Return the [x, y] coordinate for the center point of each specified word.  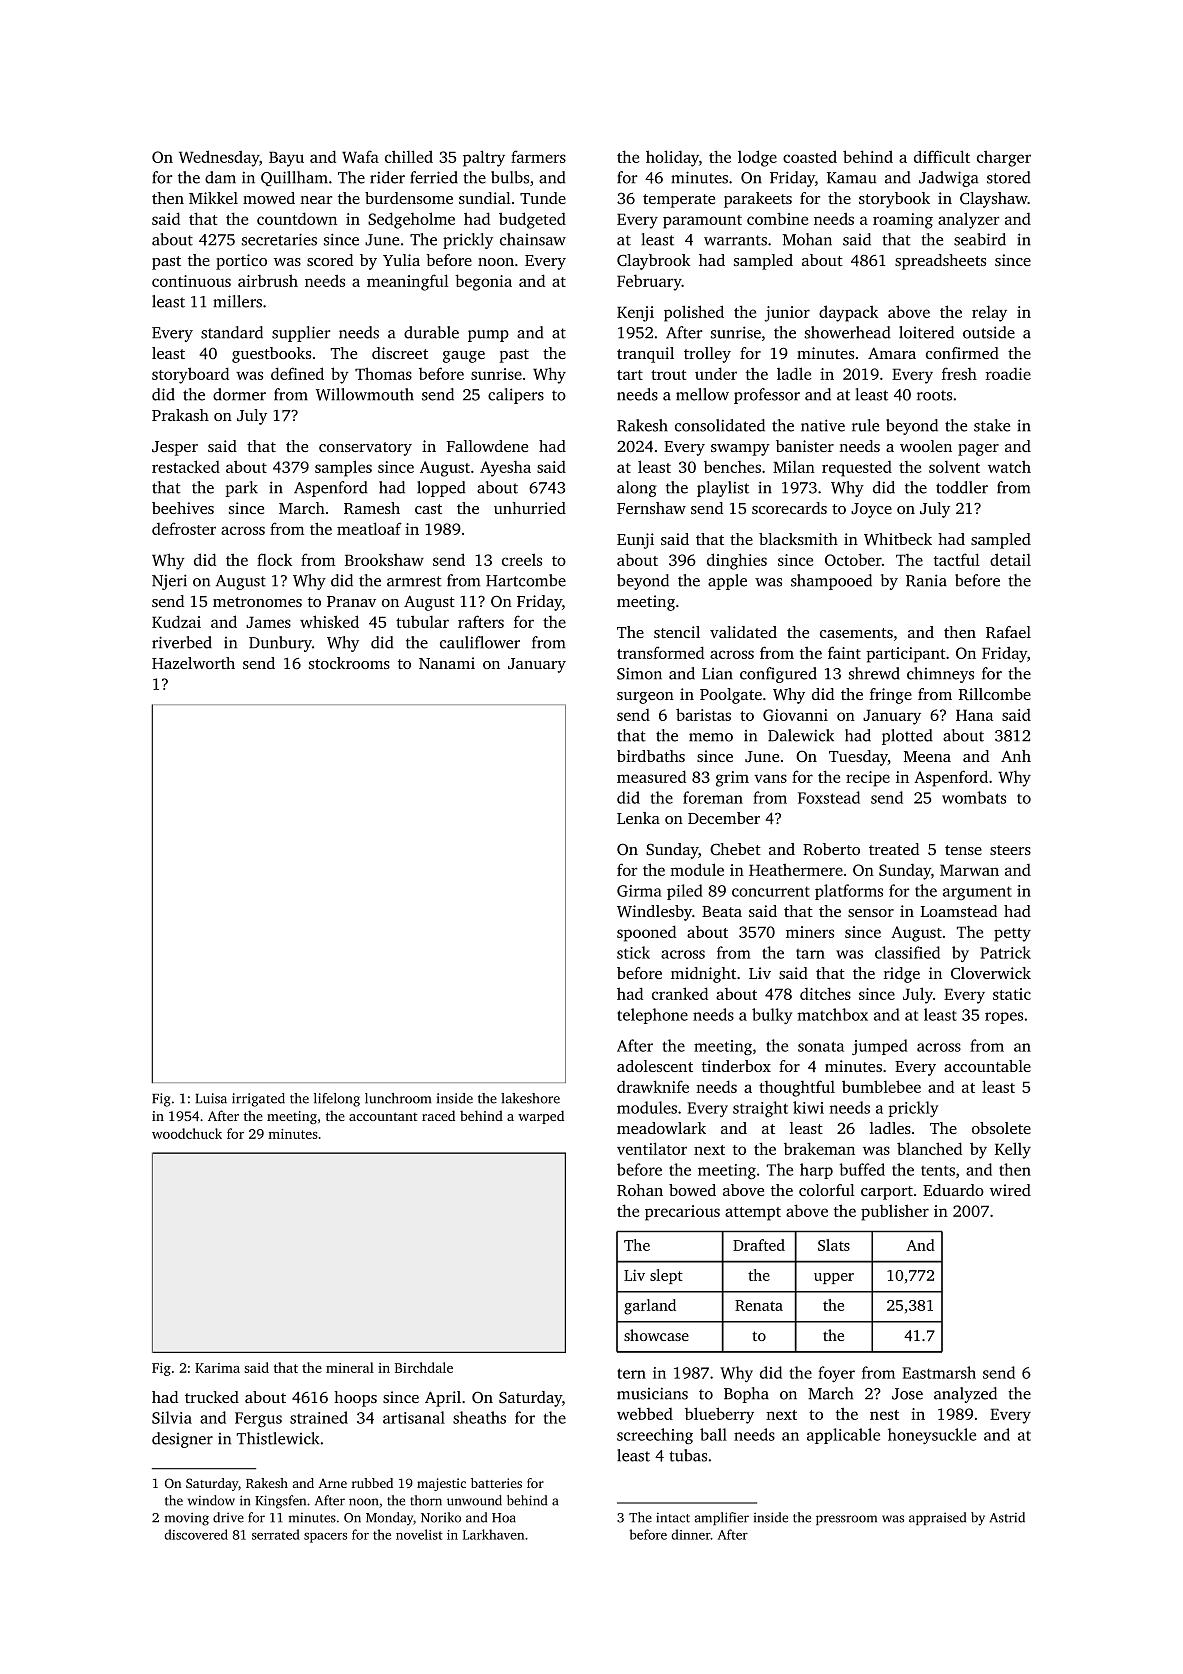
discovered [196, 1534]
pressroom [846, 1520]
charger [1004, 158]
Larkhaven [493, 1534]
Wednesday [219, 158]
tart [630, 375]
